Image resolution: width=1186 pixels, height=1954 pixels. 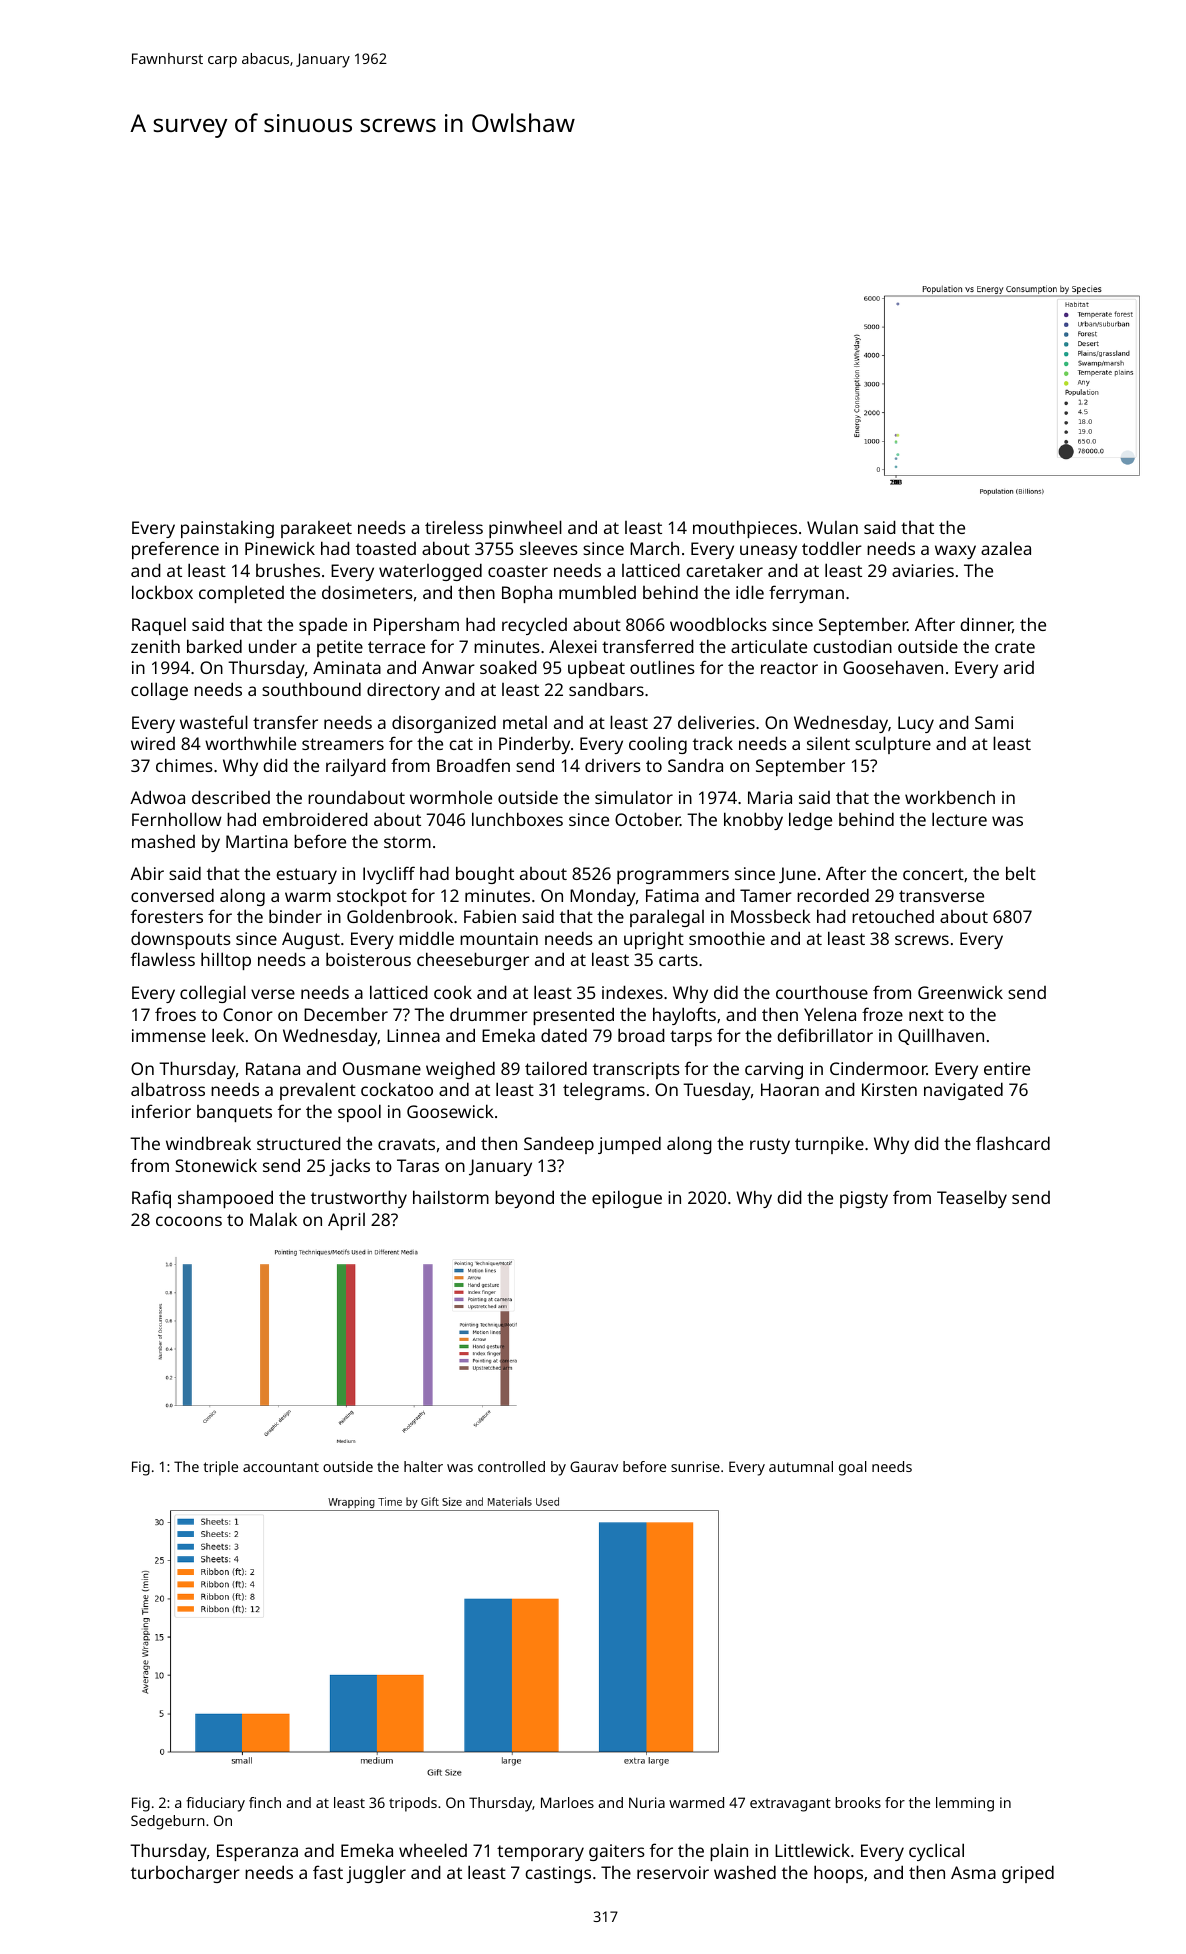 I want to click on Aminata, so click(x=347, y=667).
